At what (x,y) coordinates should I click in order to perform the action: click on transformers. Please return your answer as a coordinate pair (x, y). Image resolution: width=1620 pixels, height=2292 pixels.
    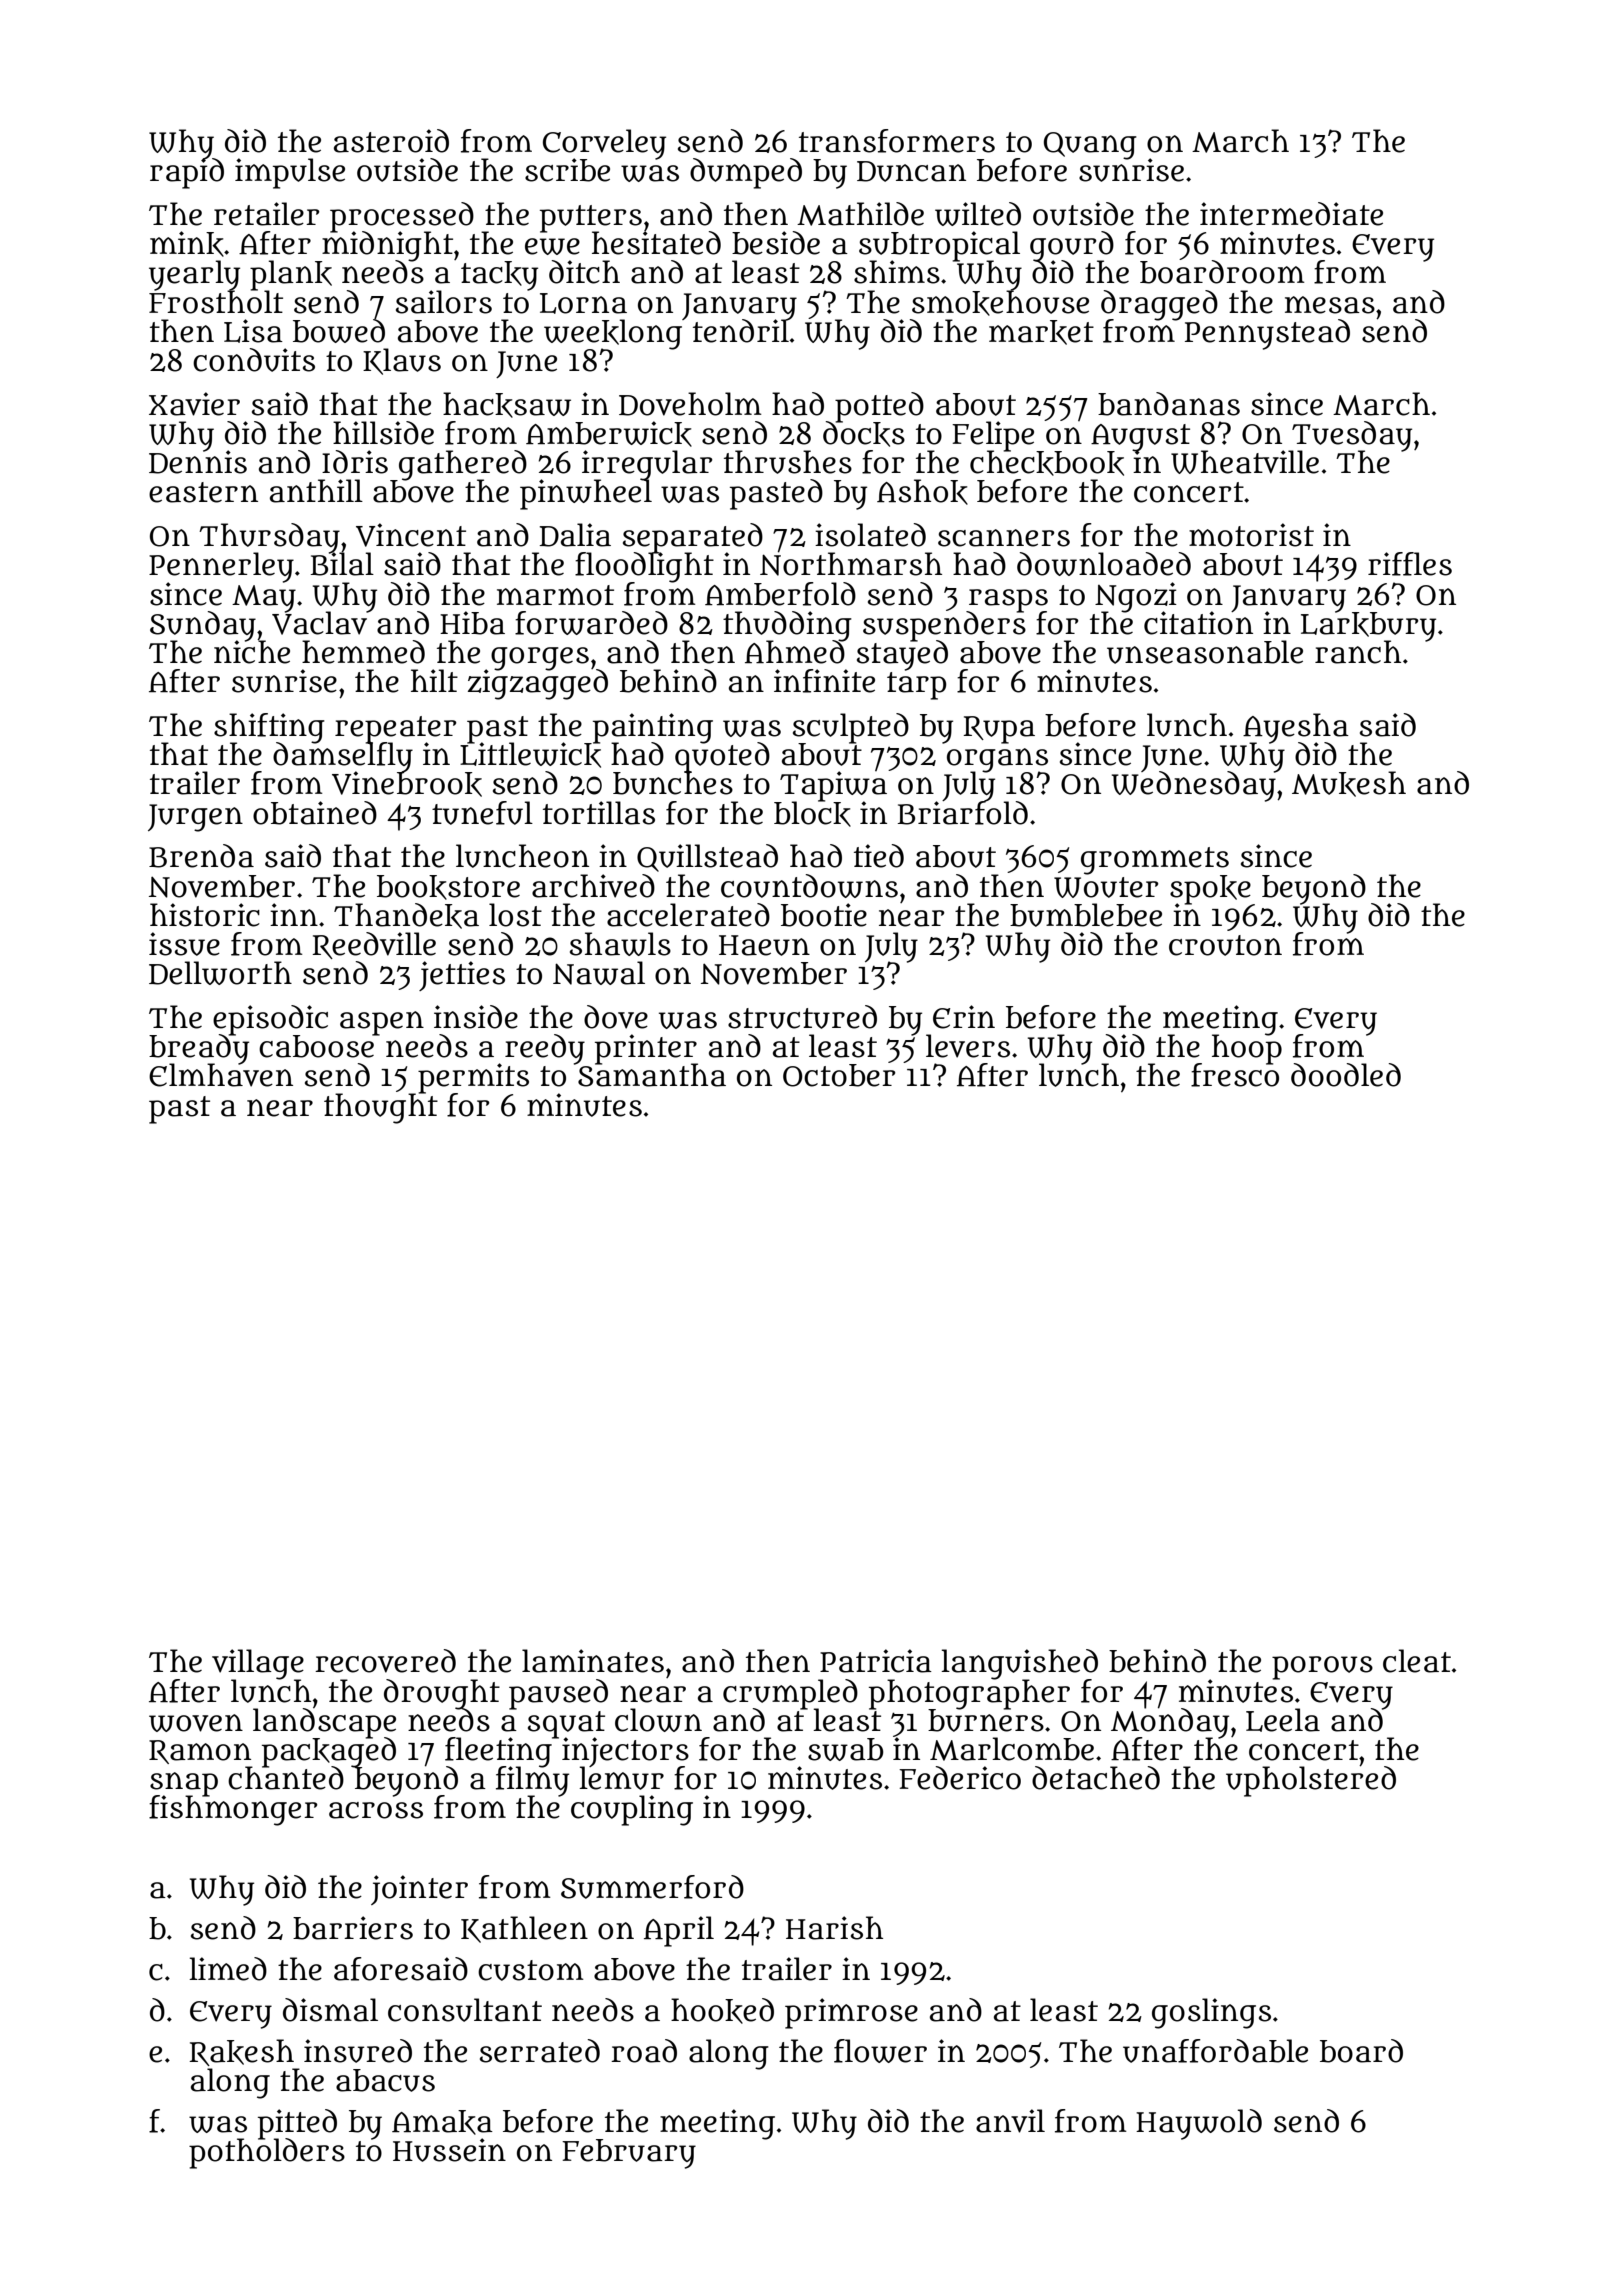
    Looking at the image, I should click on (897, 141).
